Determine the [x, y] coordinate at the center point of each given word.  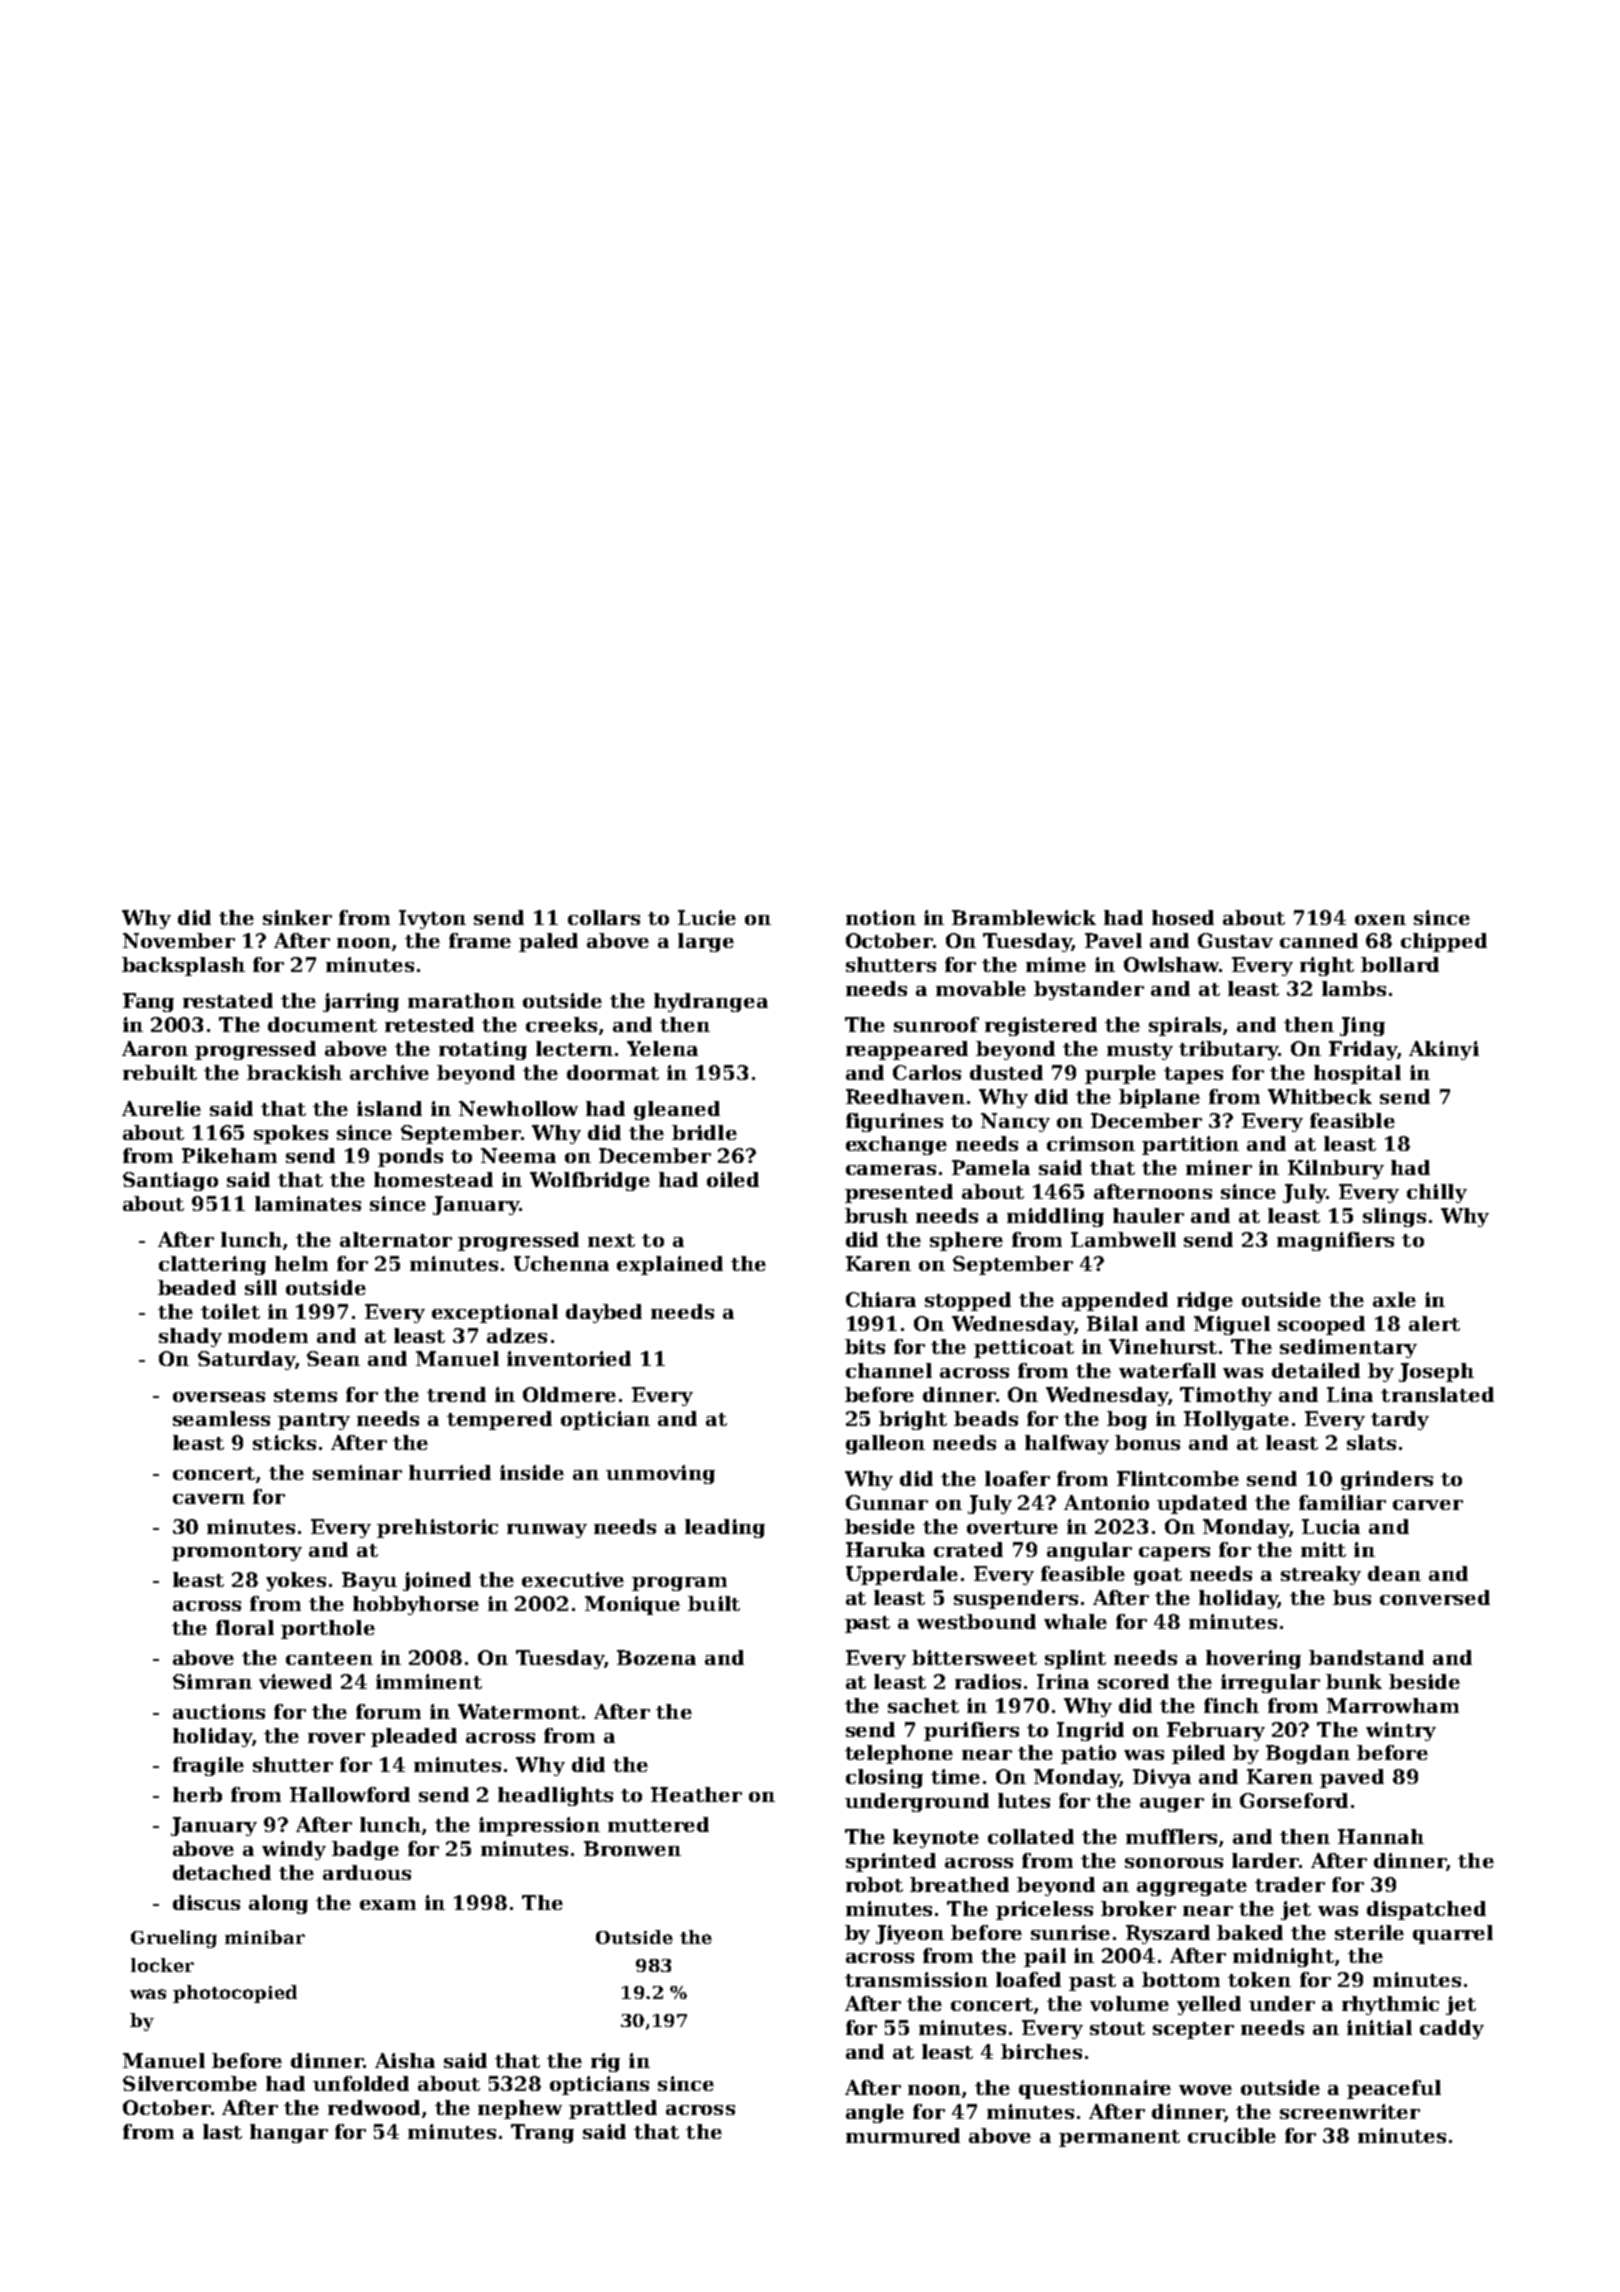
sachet [923, 1705]
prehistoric [437, 1528]
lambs [1354, 988]
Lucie [707, 917]
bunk [1354, 1681]
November [179, 940]
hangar [289, 2133]
